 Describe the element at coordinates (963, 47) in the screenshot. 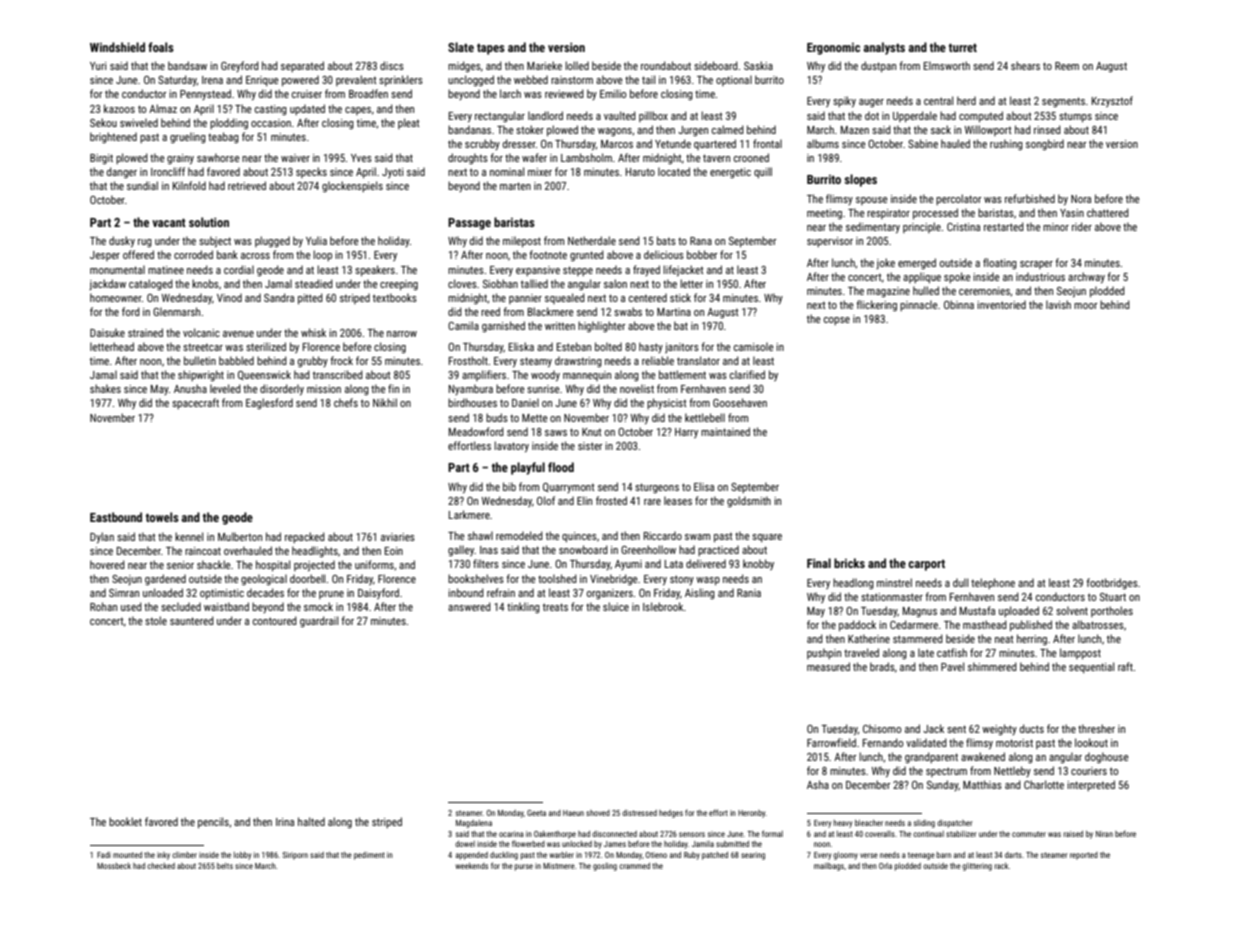

I see `turret` at that location.
